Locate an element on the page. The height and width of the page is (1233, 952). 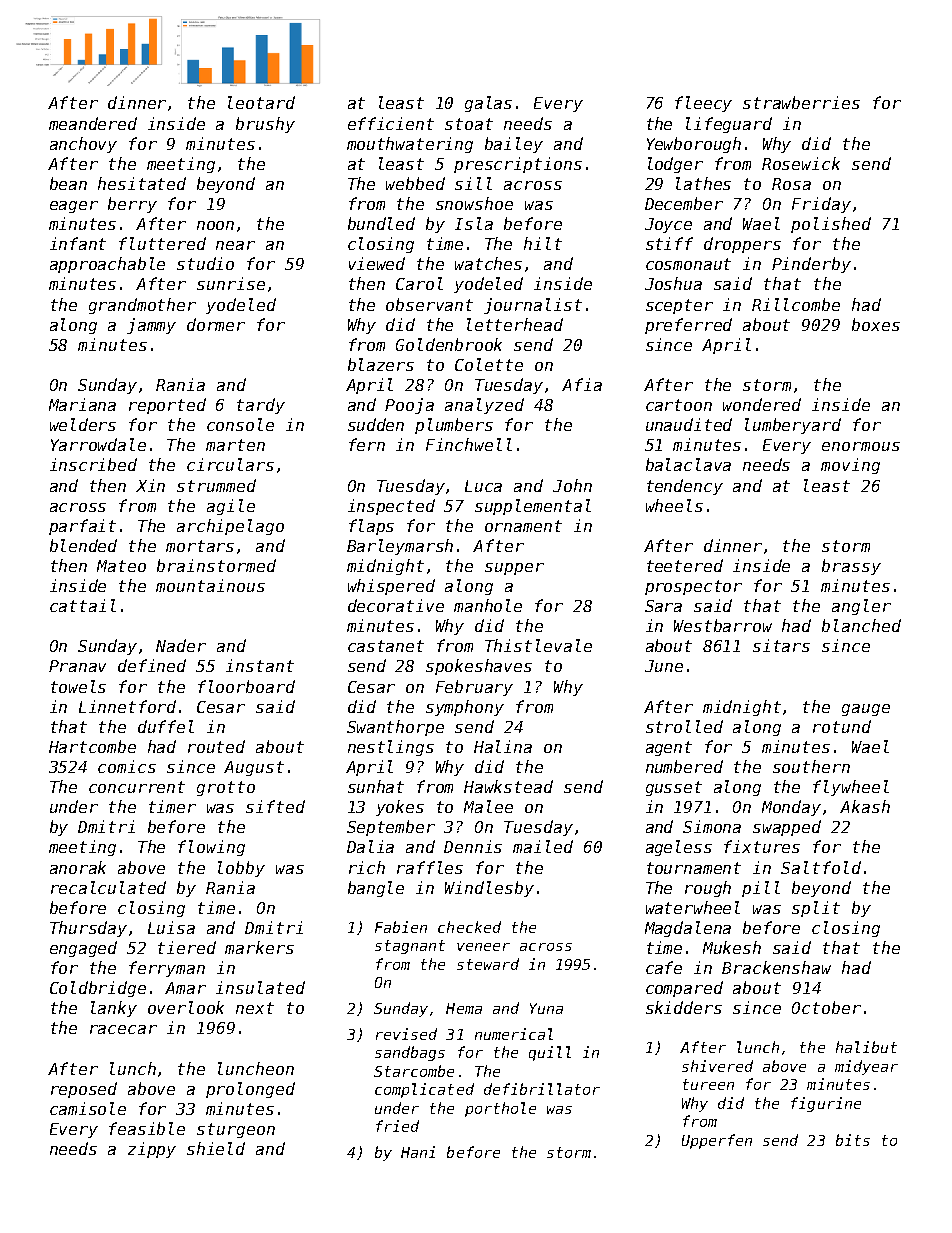
teetered is located at coordinates (685, 565).
